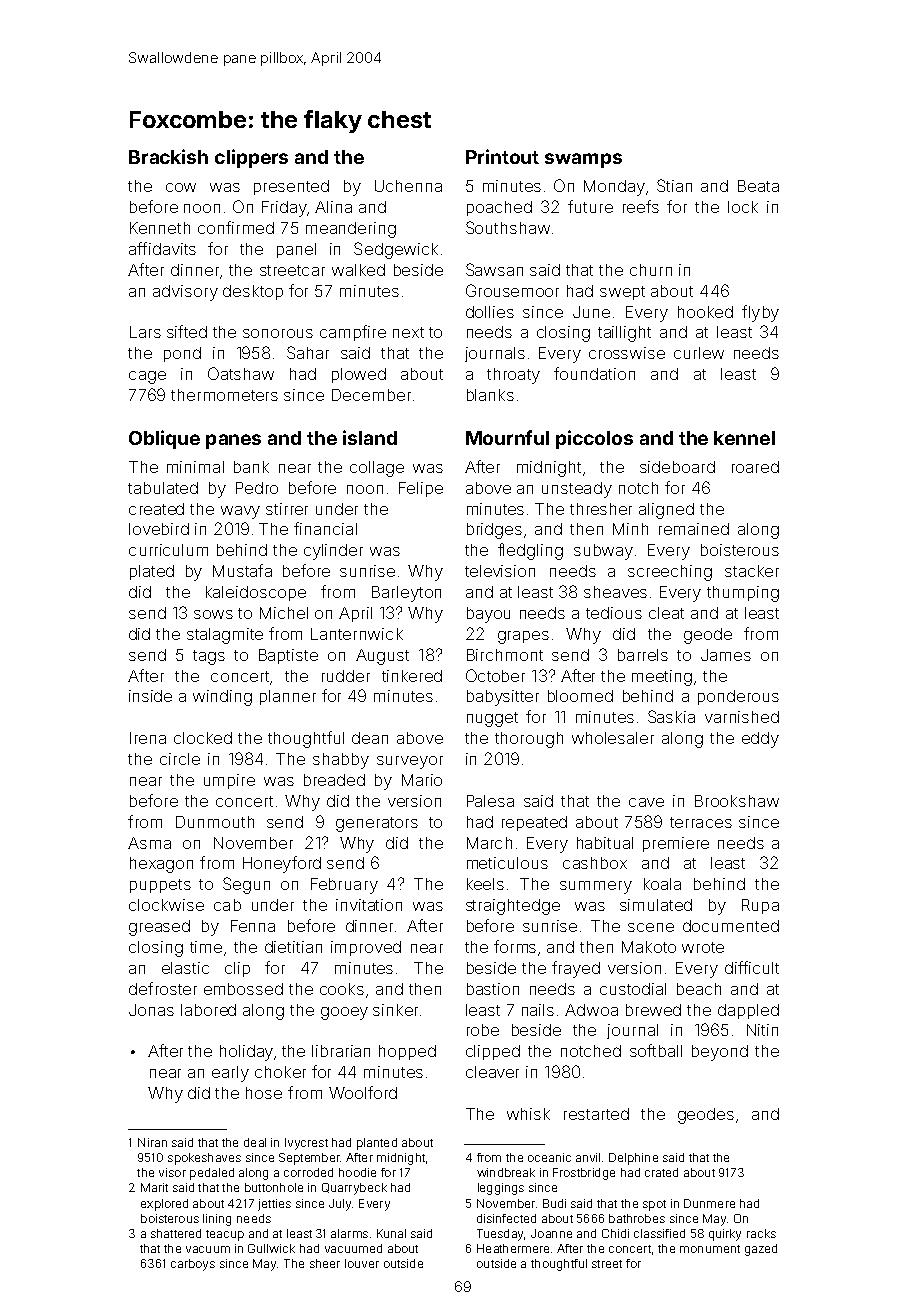  I want to click on carboys, so click(193, 1265).
